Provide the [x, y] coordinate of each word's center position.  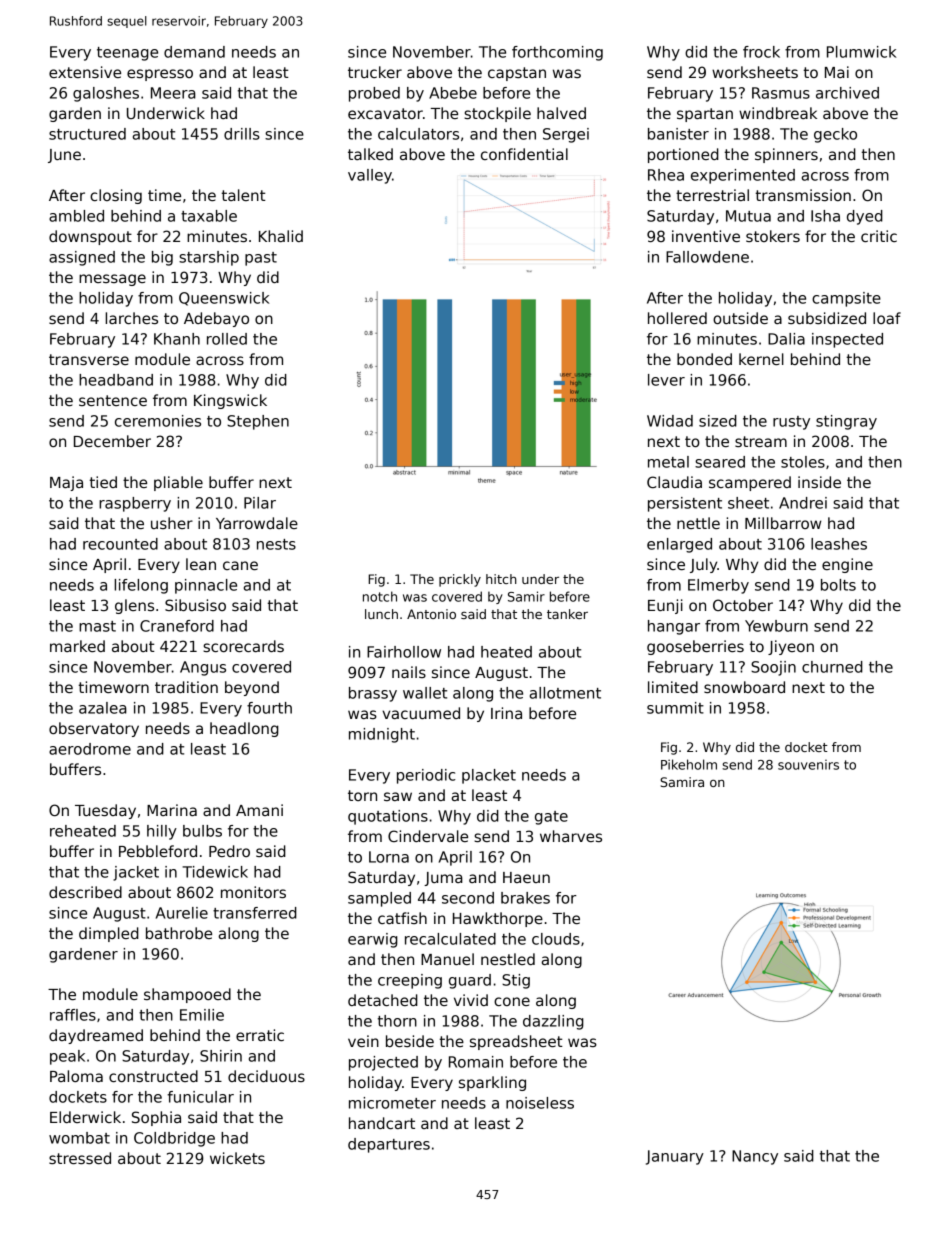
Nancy [755, 1157]
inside [819, 482]
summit [675, 708]
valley [370, 176]
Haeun [526, 877]
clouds [556, 939]
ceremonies [158, 421]
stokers [773, 236]
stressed [80, 1158]
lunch [381, 614]
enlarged [679, 545]
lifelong [141, 586]
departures [389, 1145]
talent [244, 195]
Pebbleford [158, 851]
